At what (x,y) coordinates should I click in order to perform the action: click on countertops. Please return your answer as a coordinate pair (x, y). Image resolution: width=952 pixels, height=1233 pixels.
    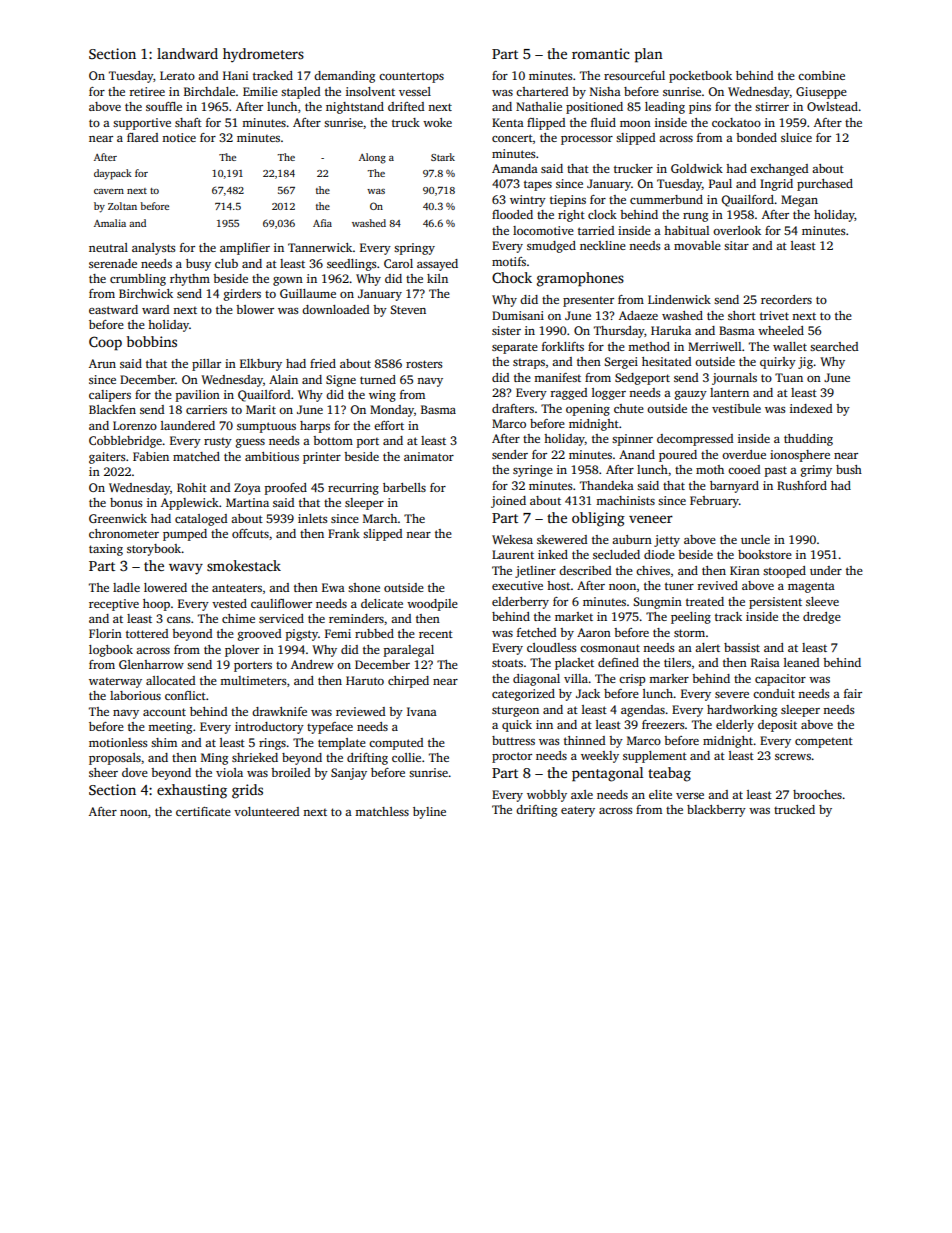
    Looking at the image, I should click on (411, 78).
